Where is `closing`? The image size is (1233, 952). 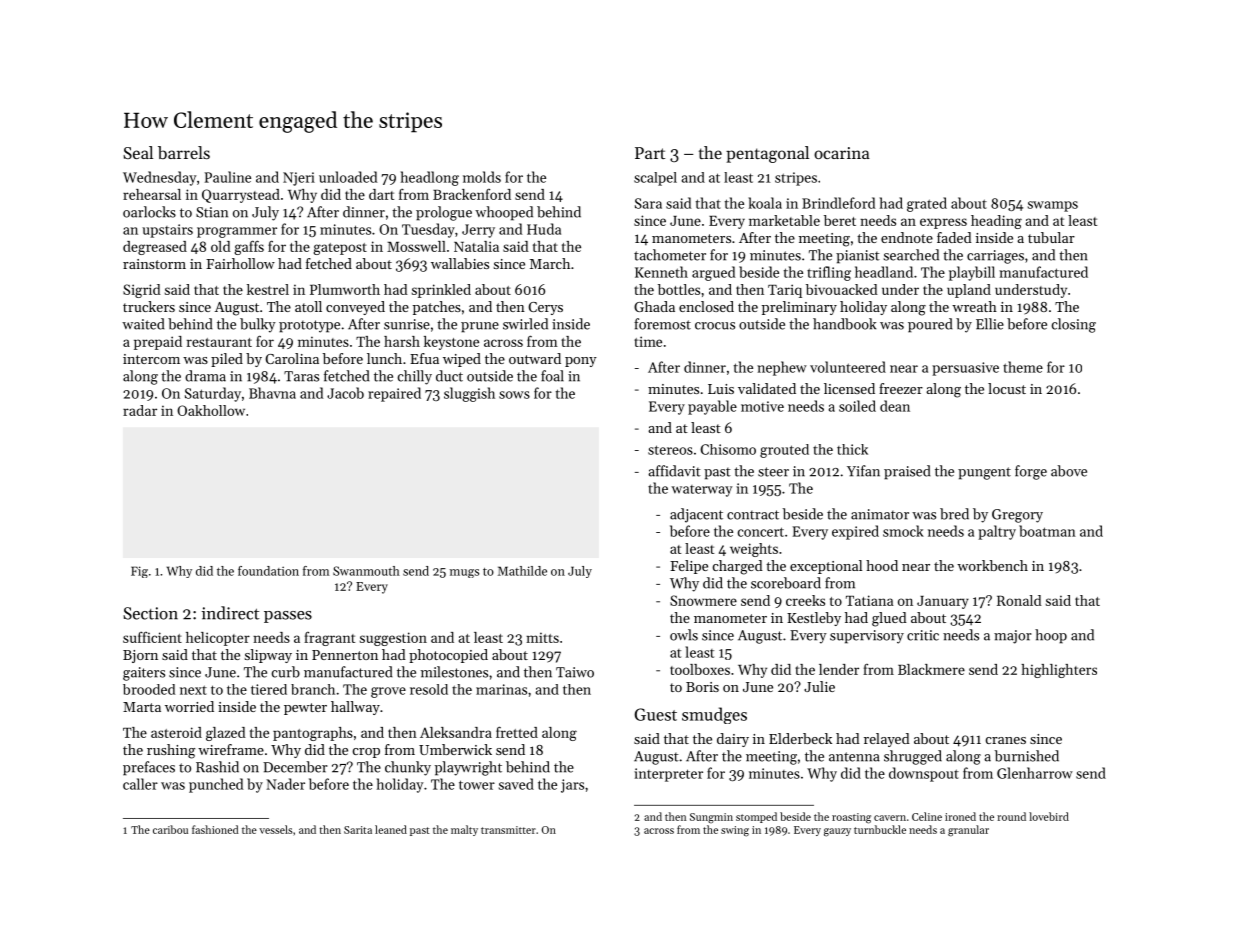 closing is located at coordinates (1074, 325).
